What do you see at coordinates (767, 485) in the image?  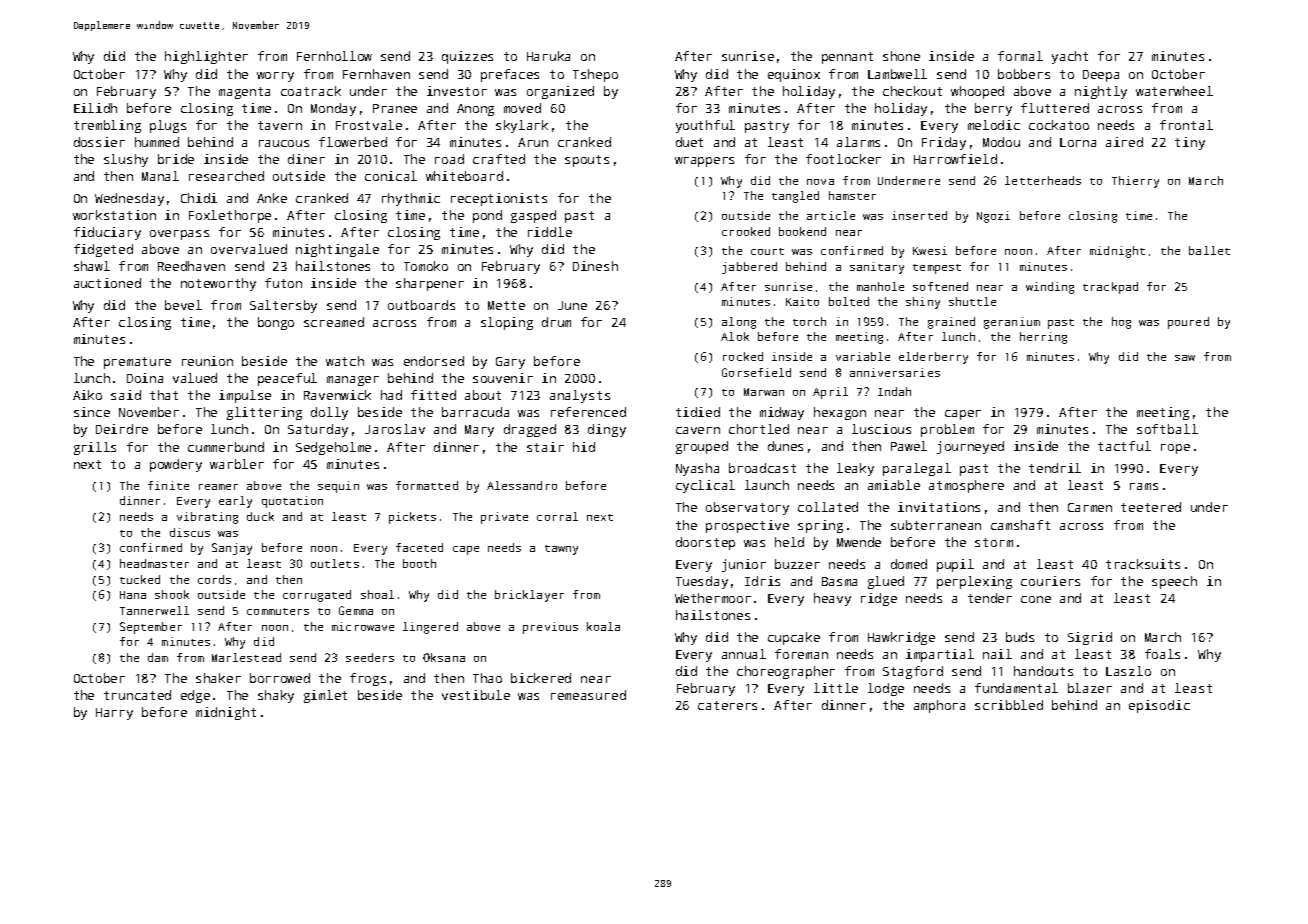 I see `launch` at bounding box center [767, 485].
